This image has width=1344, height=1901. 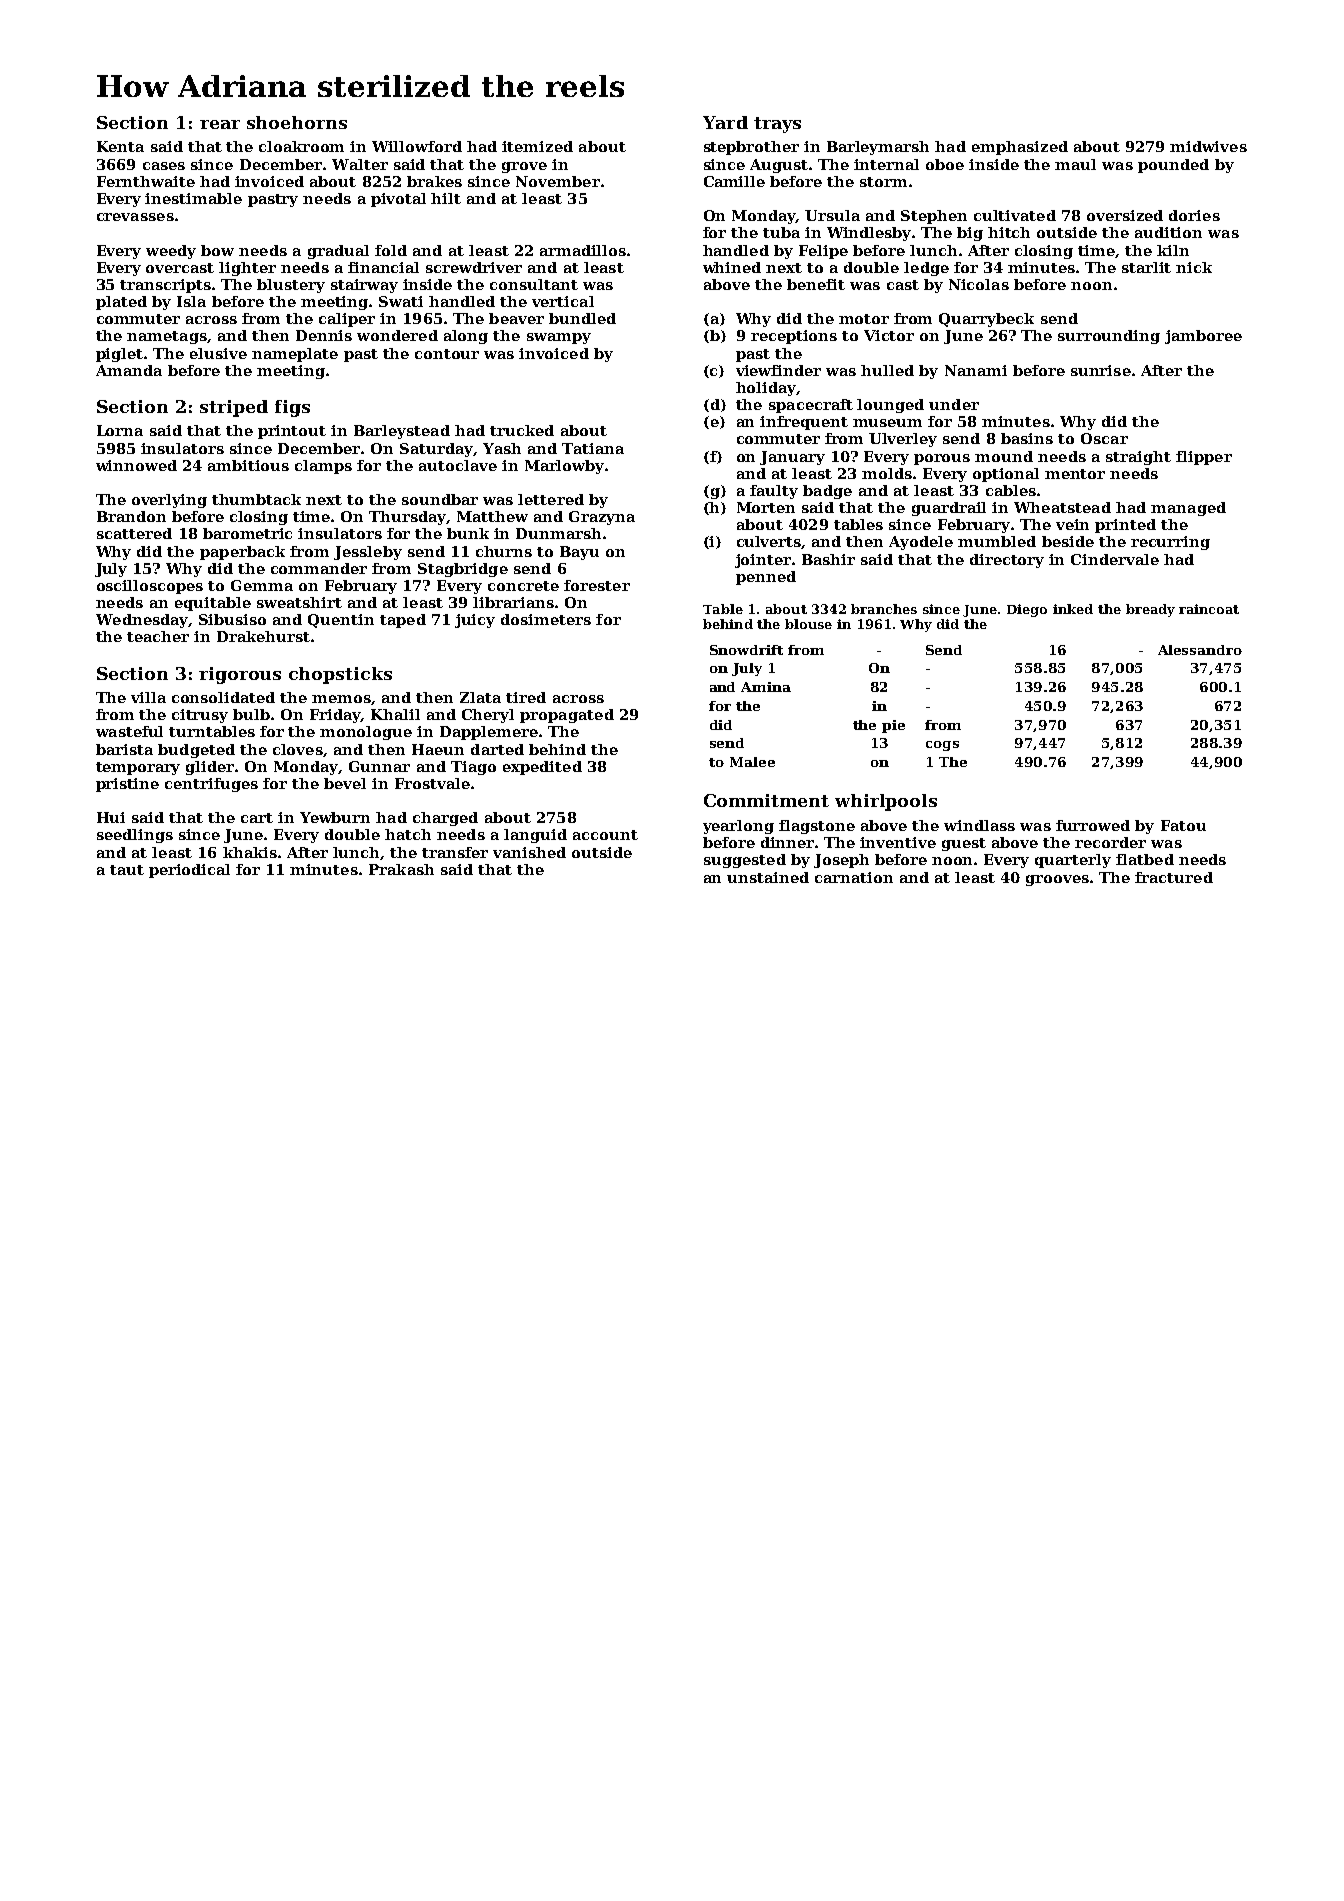 What do you see at coordinates (1174, 877) in the image?
I see `fractured` at bounding box center [1174, 877].
